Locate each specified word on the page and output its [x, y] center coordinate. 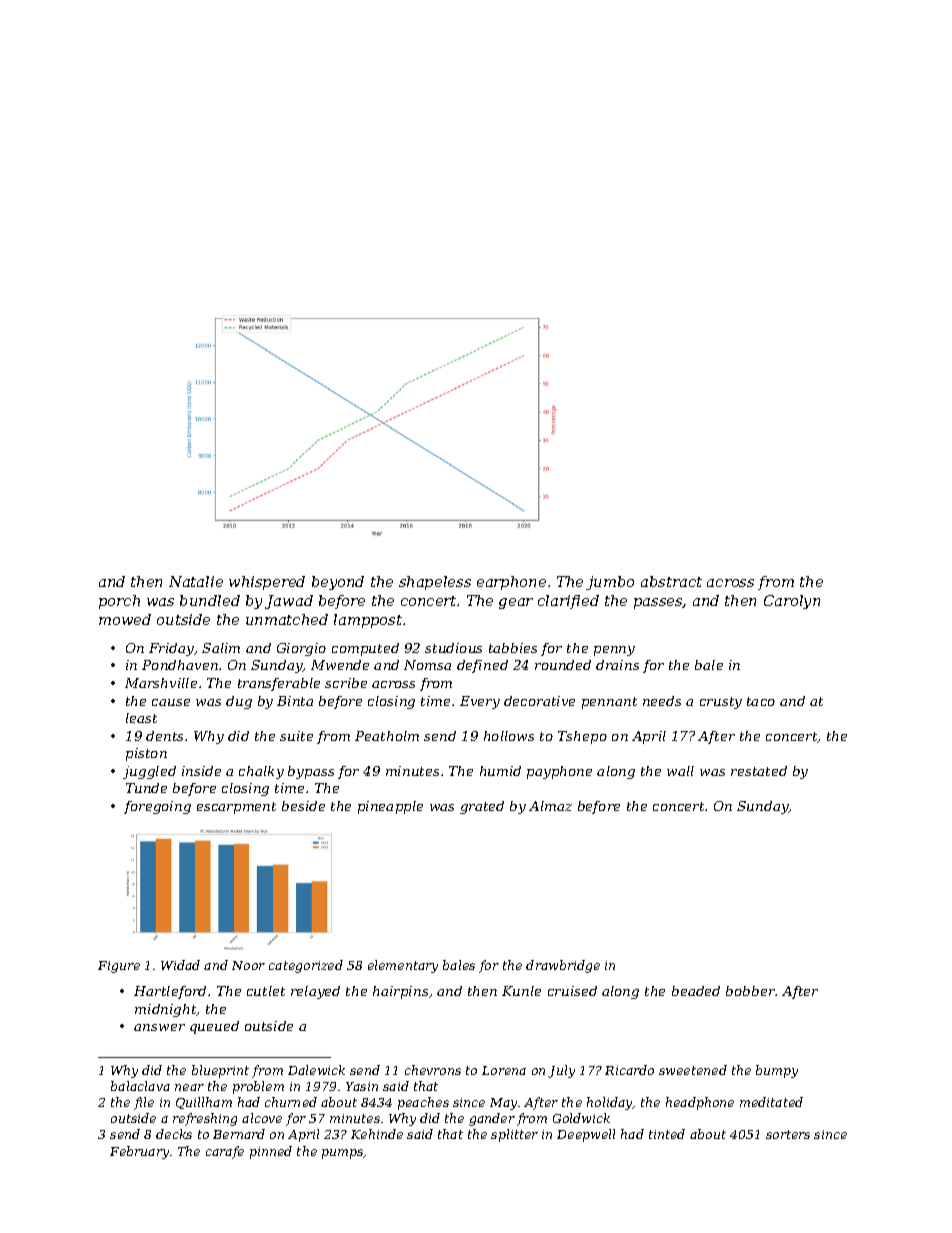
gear [516, 603]
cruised [572, 991]
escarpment [236, 808]
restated [759, 771]
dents [164, 736]
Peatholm [387, 736]
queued [214, 1027]
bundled [210, 600]
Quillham [204, 1103]
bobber [751, 991]
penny [614, 651]
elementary [403, 966]
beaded [696, 991]
